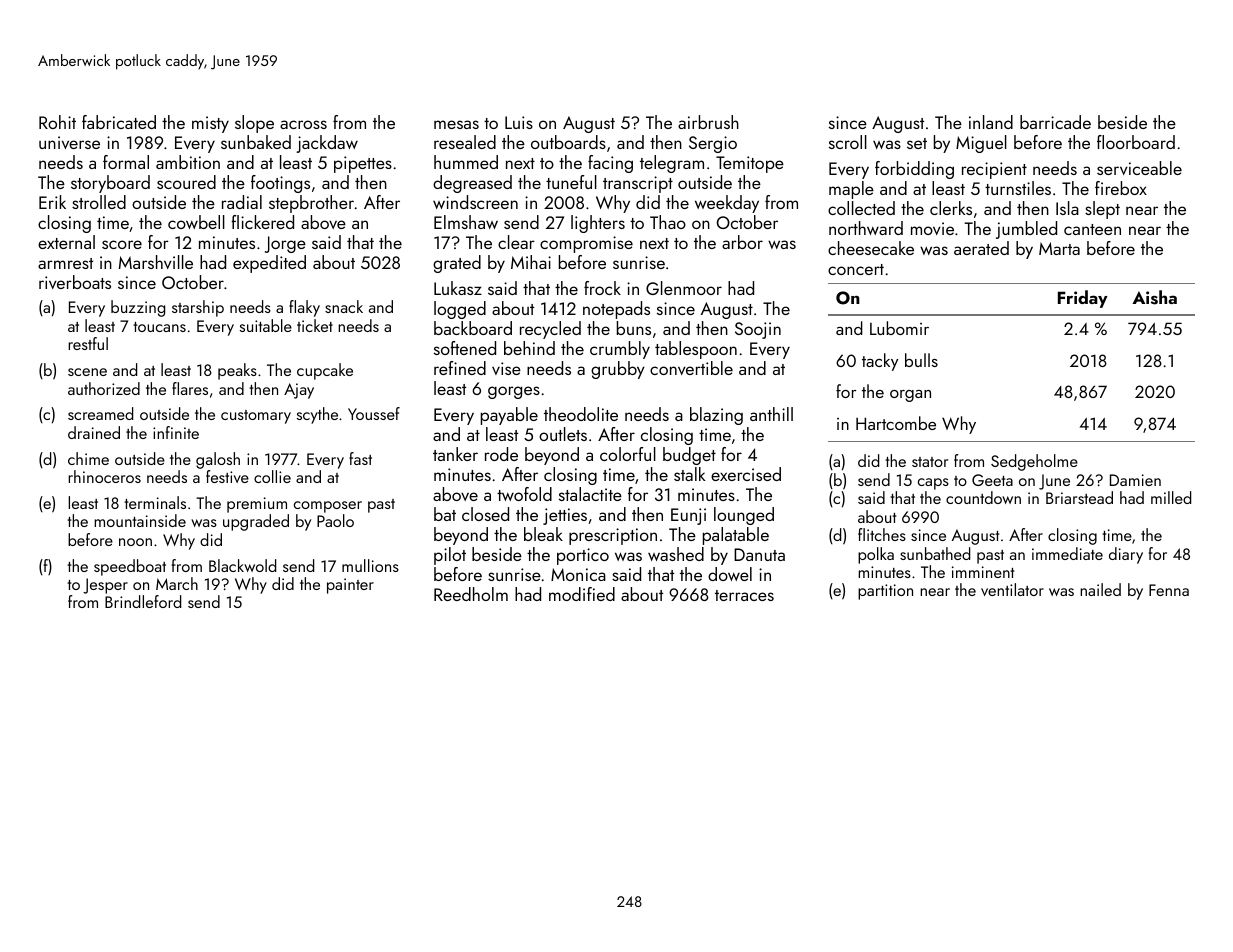  What do you see at coordinates (159, 327) in the screenshot?
I see `toucans` at bounding box center [159, 327].
